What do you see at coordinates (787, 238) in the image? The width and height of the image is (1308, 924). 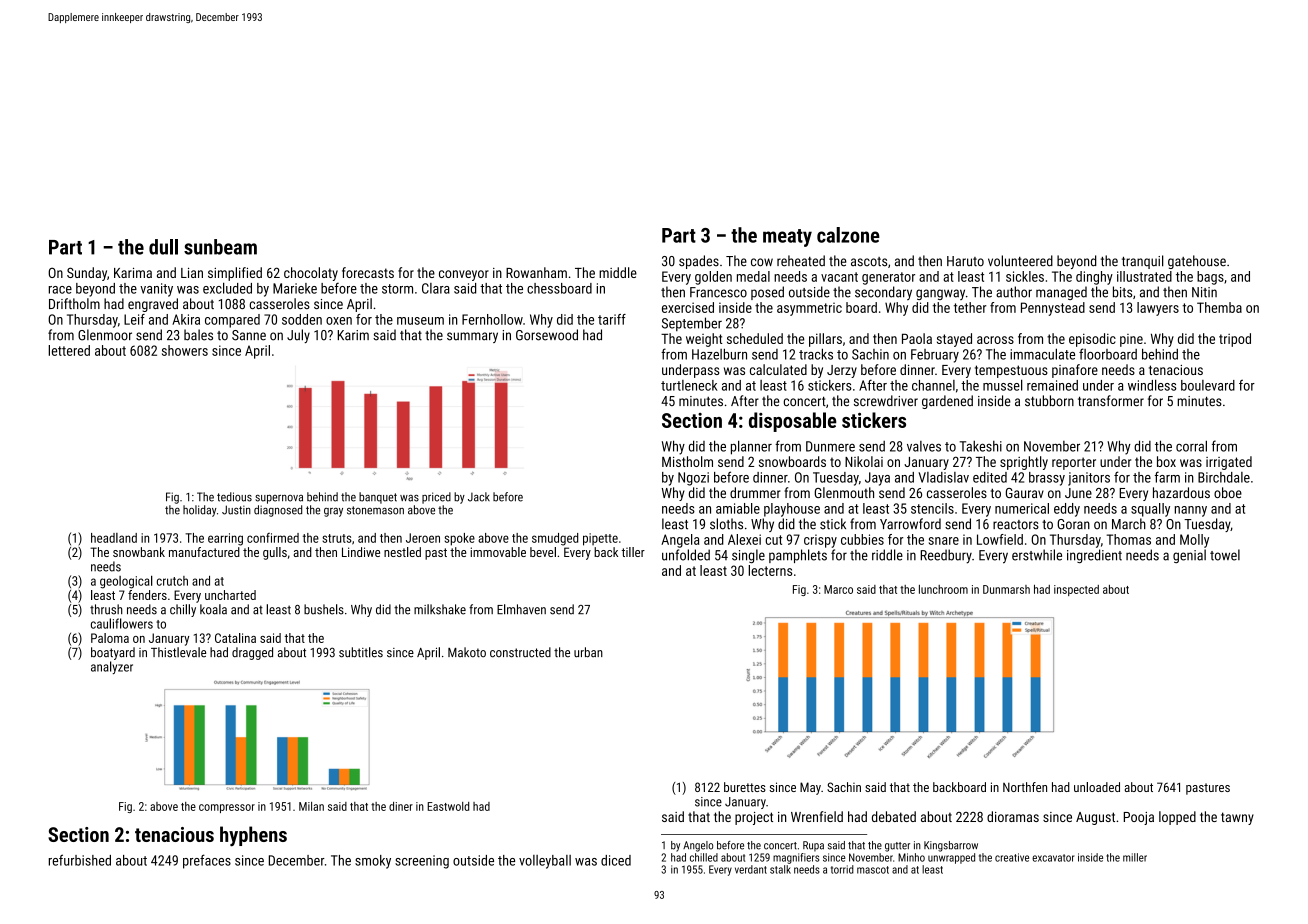 I see `meaty` at bounding box center [787, 238].
